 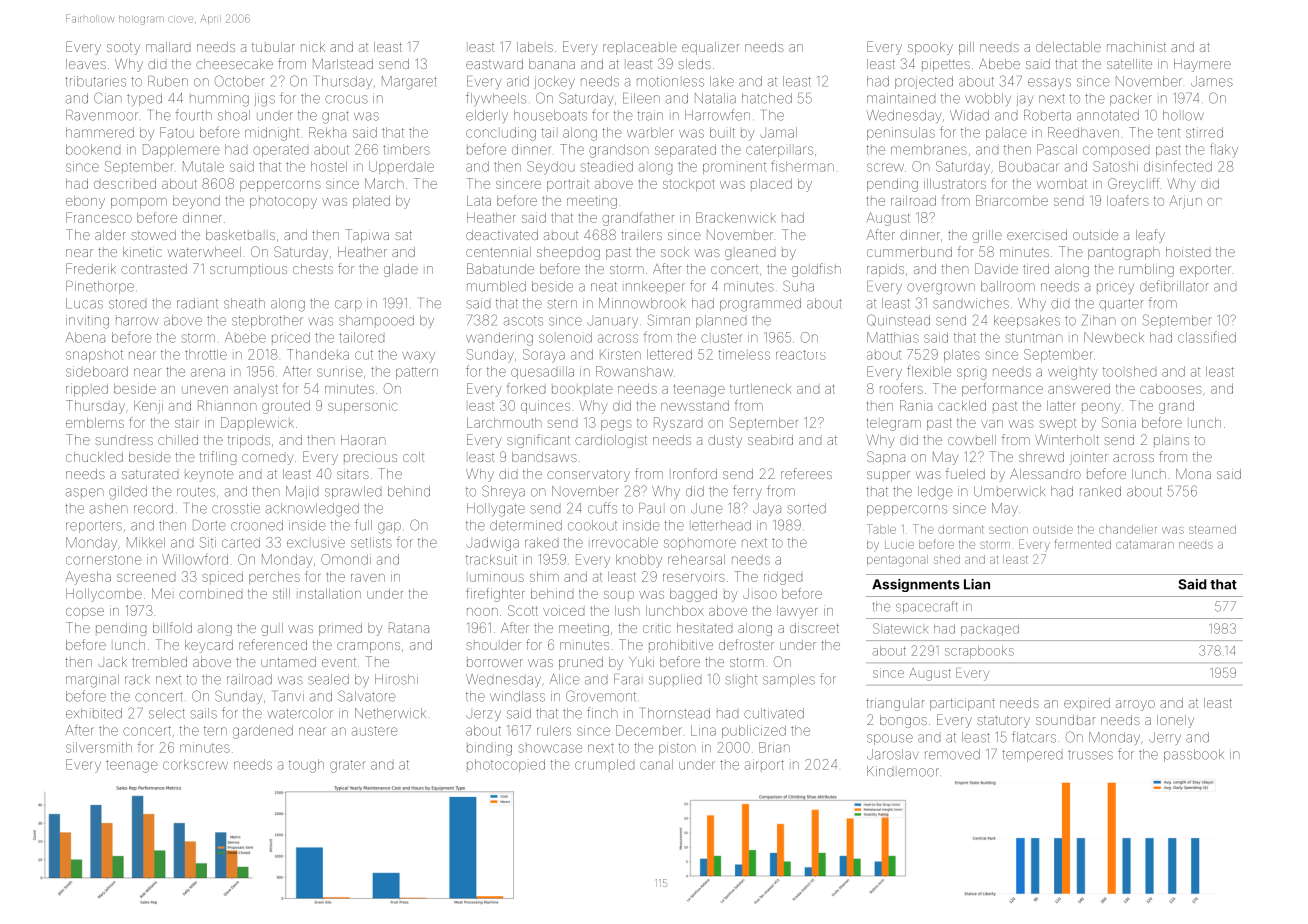 I want to click on Rekha, so click(x=327, y=132).
